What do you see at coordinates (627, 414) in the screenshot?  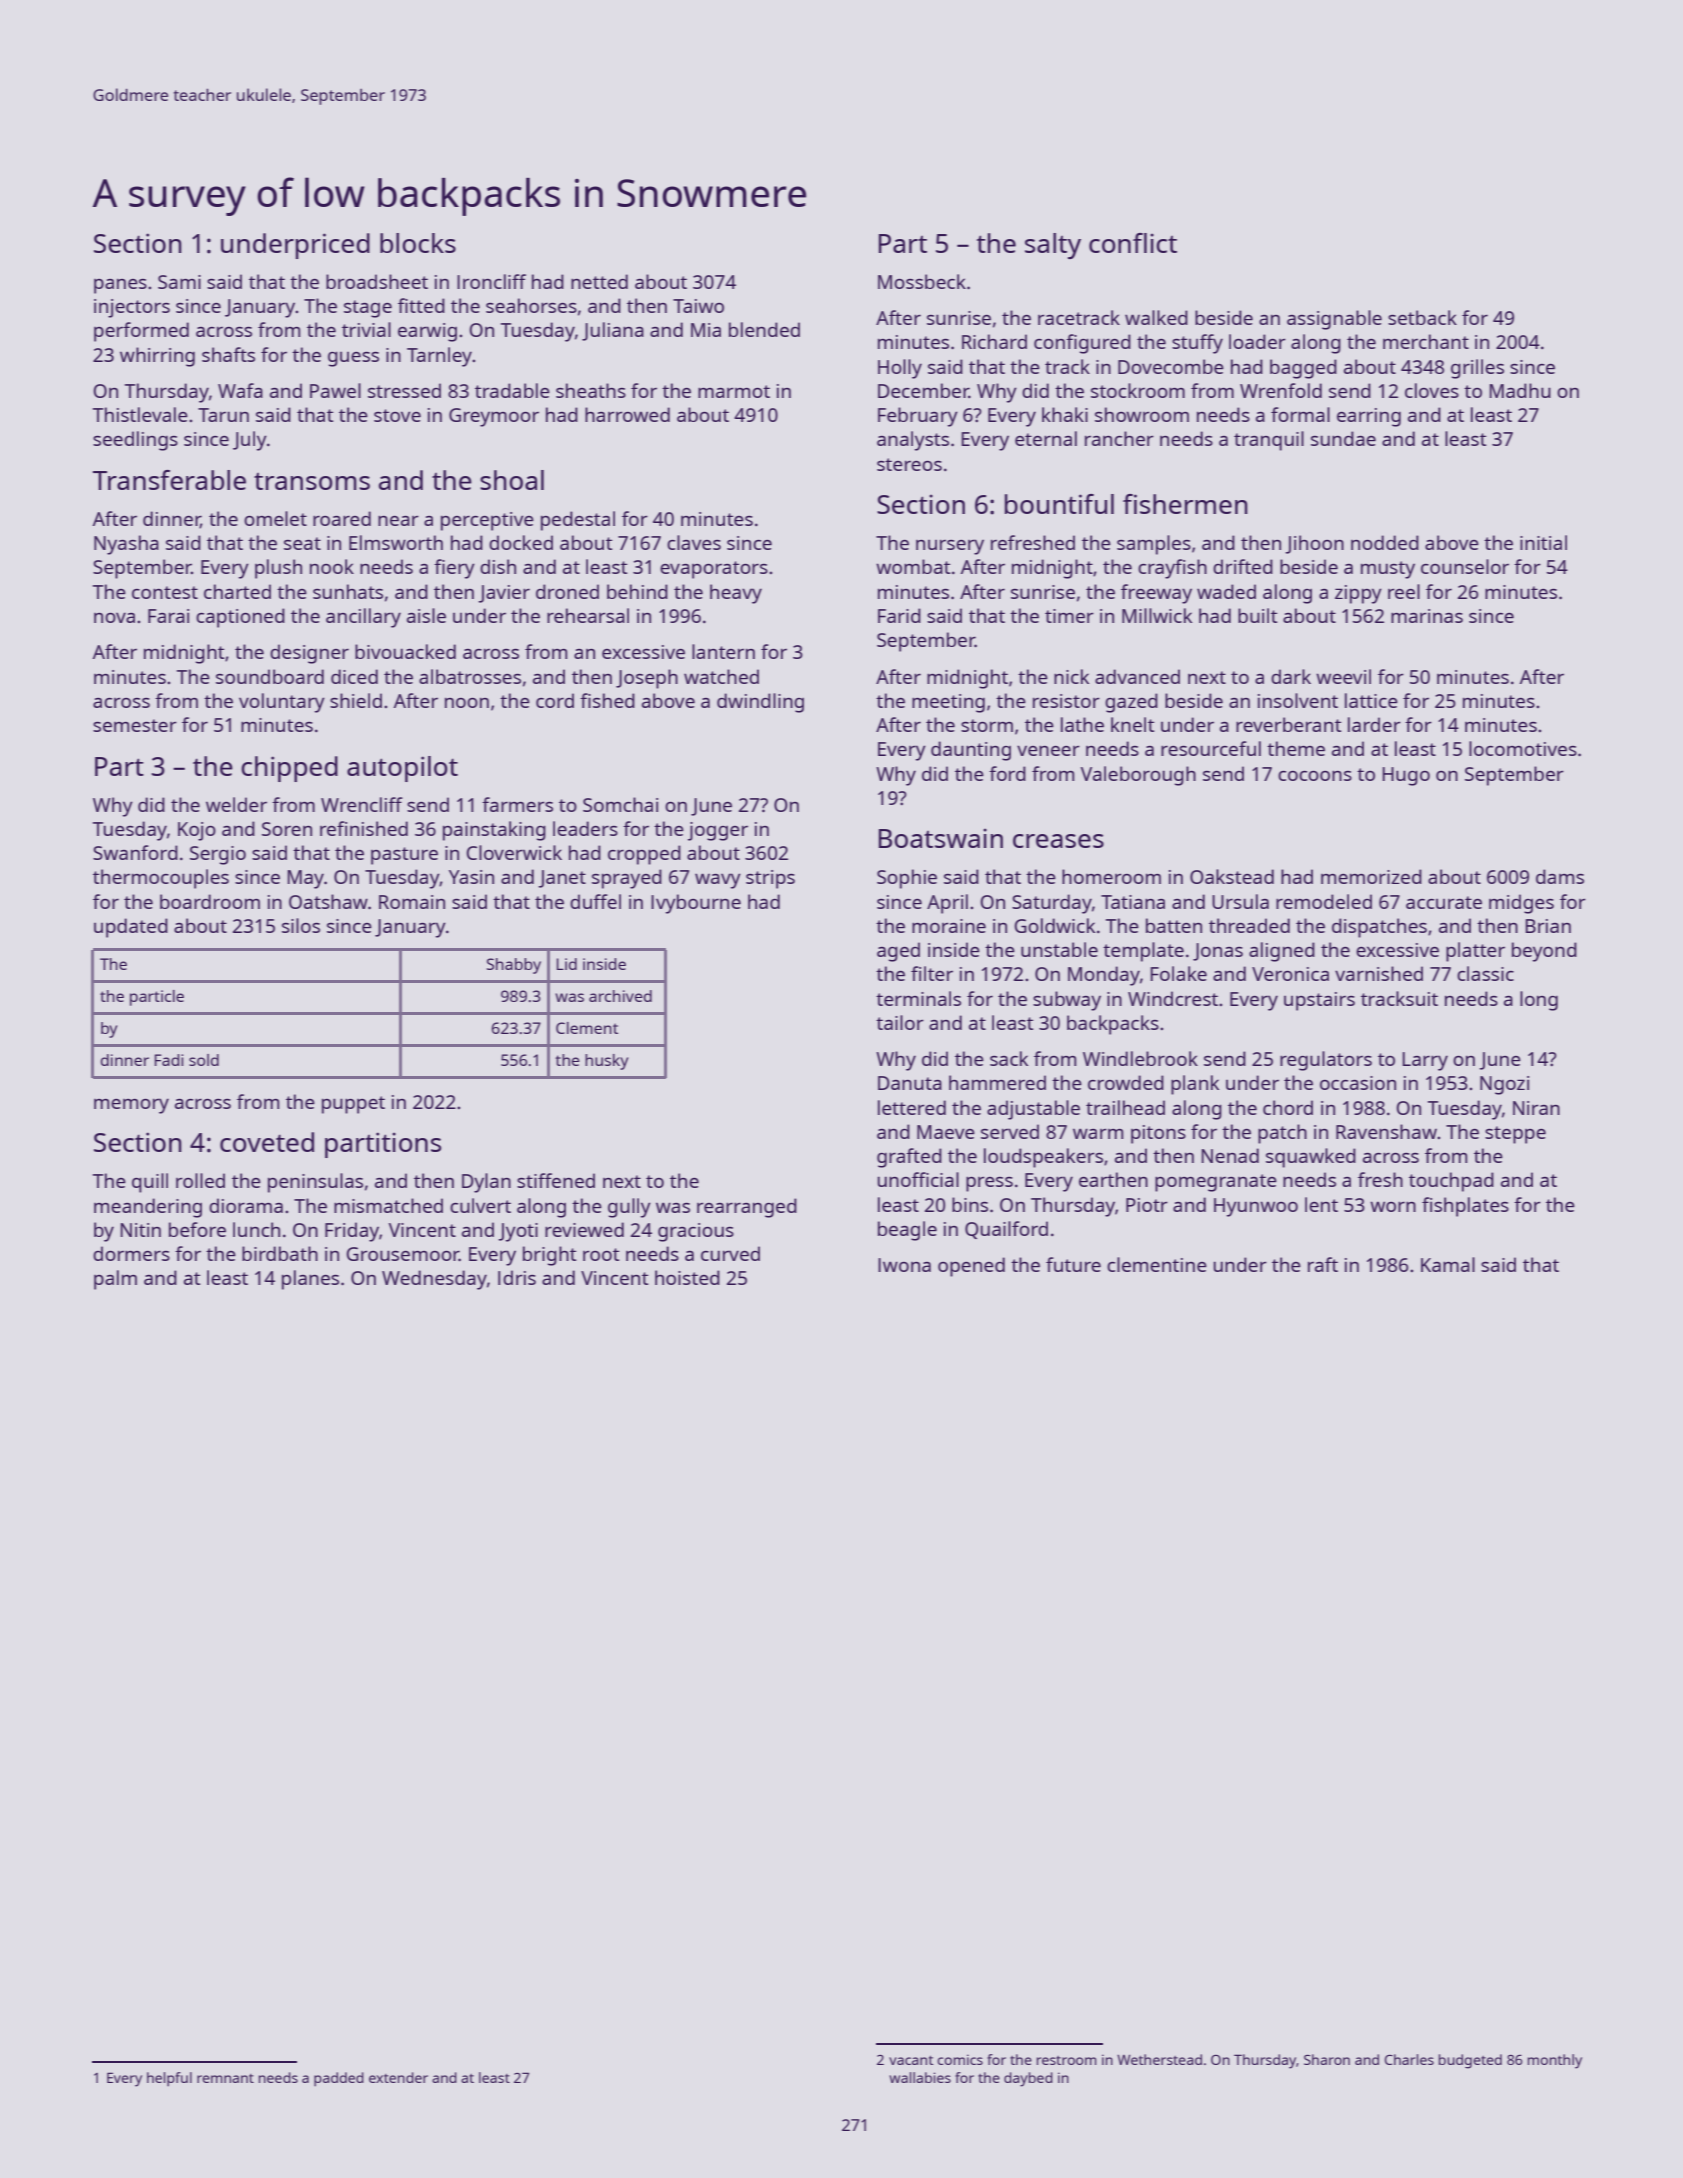 I see `harrowed` at bounding box center [627, 414].
